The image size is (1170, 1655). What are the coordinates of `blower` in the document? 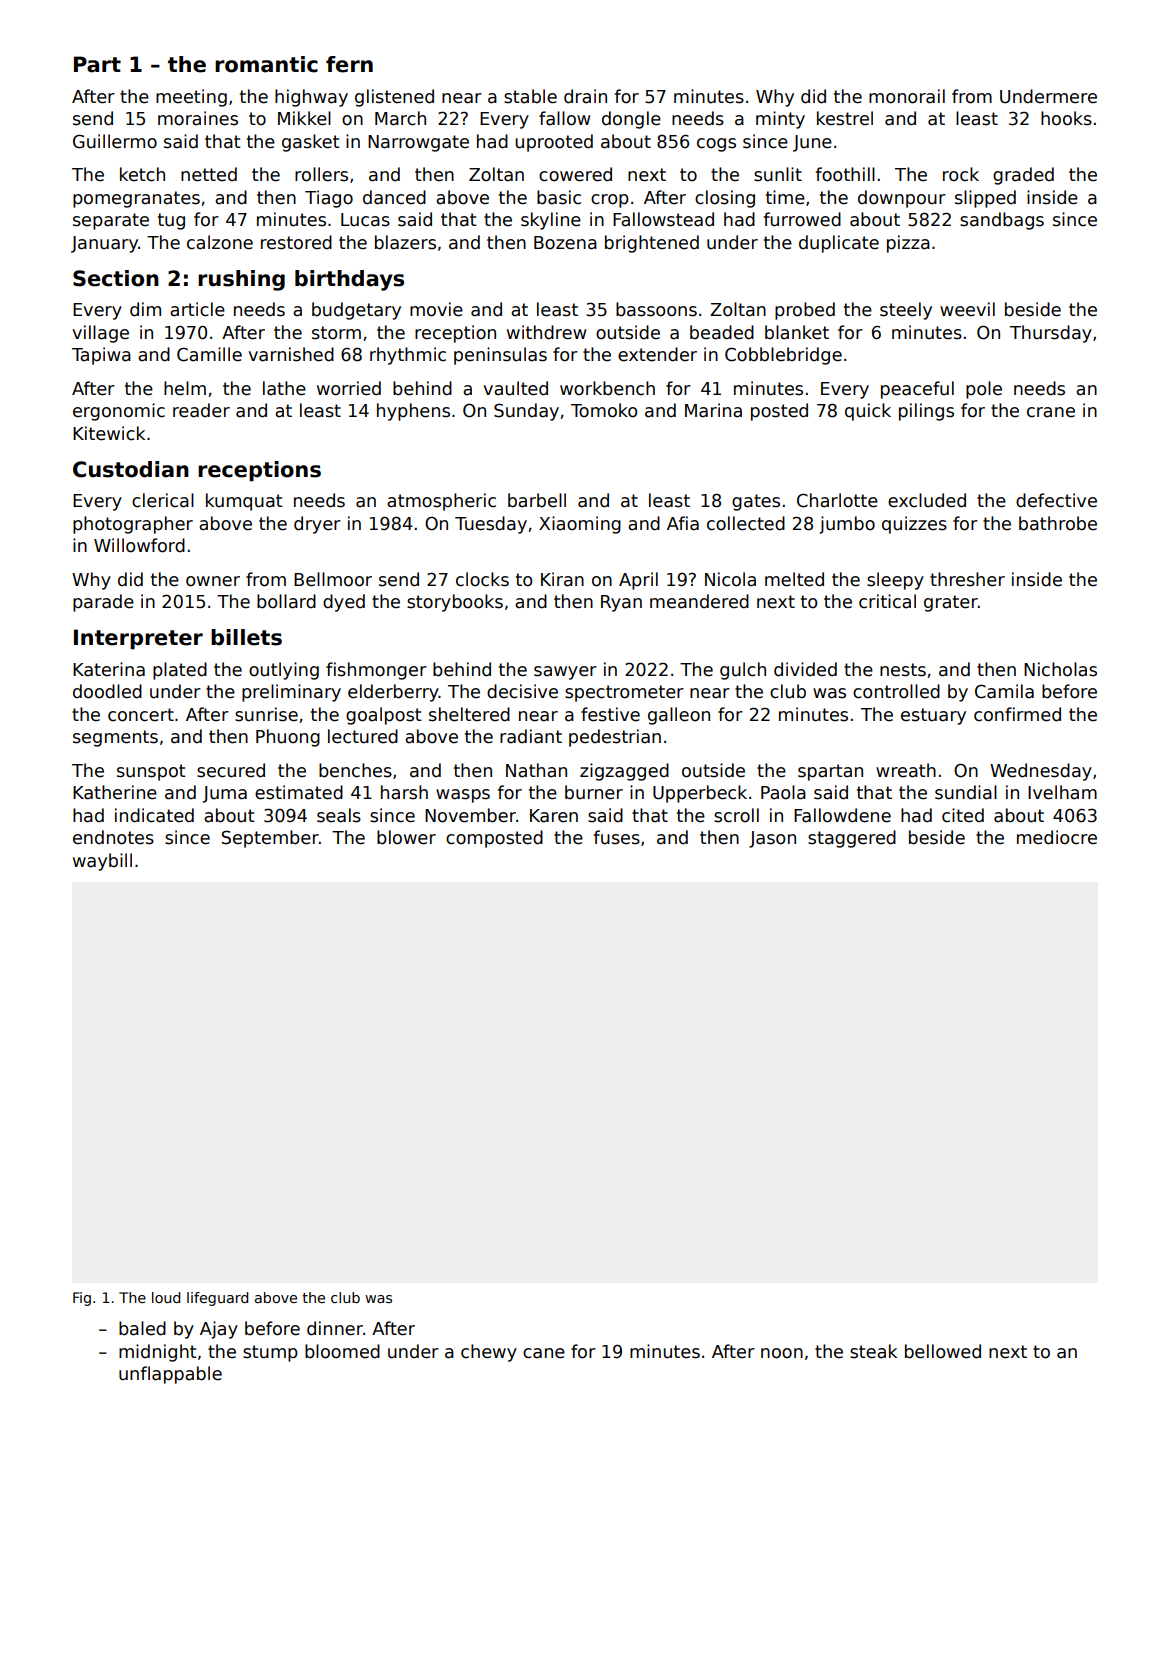 It's located at (406, 837).
